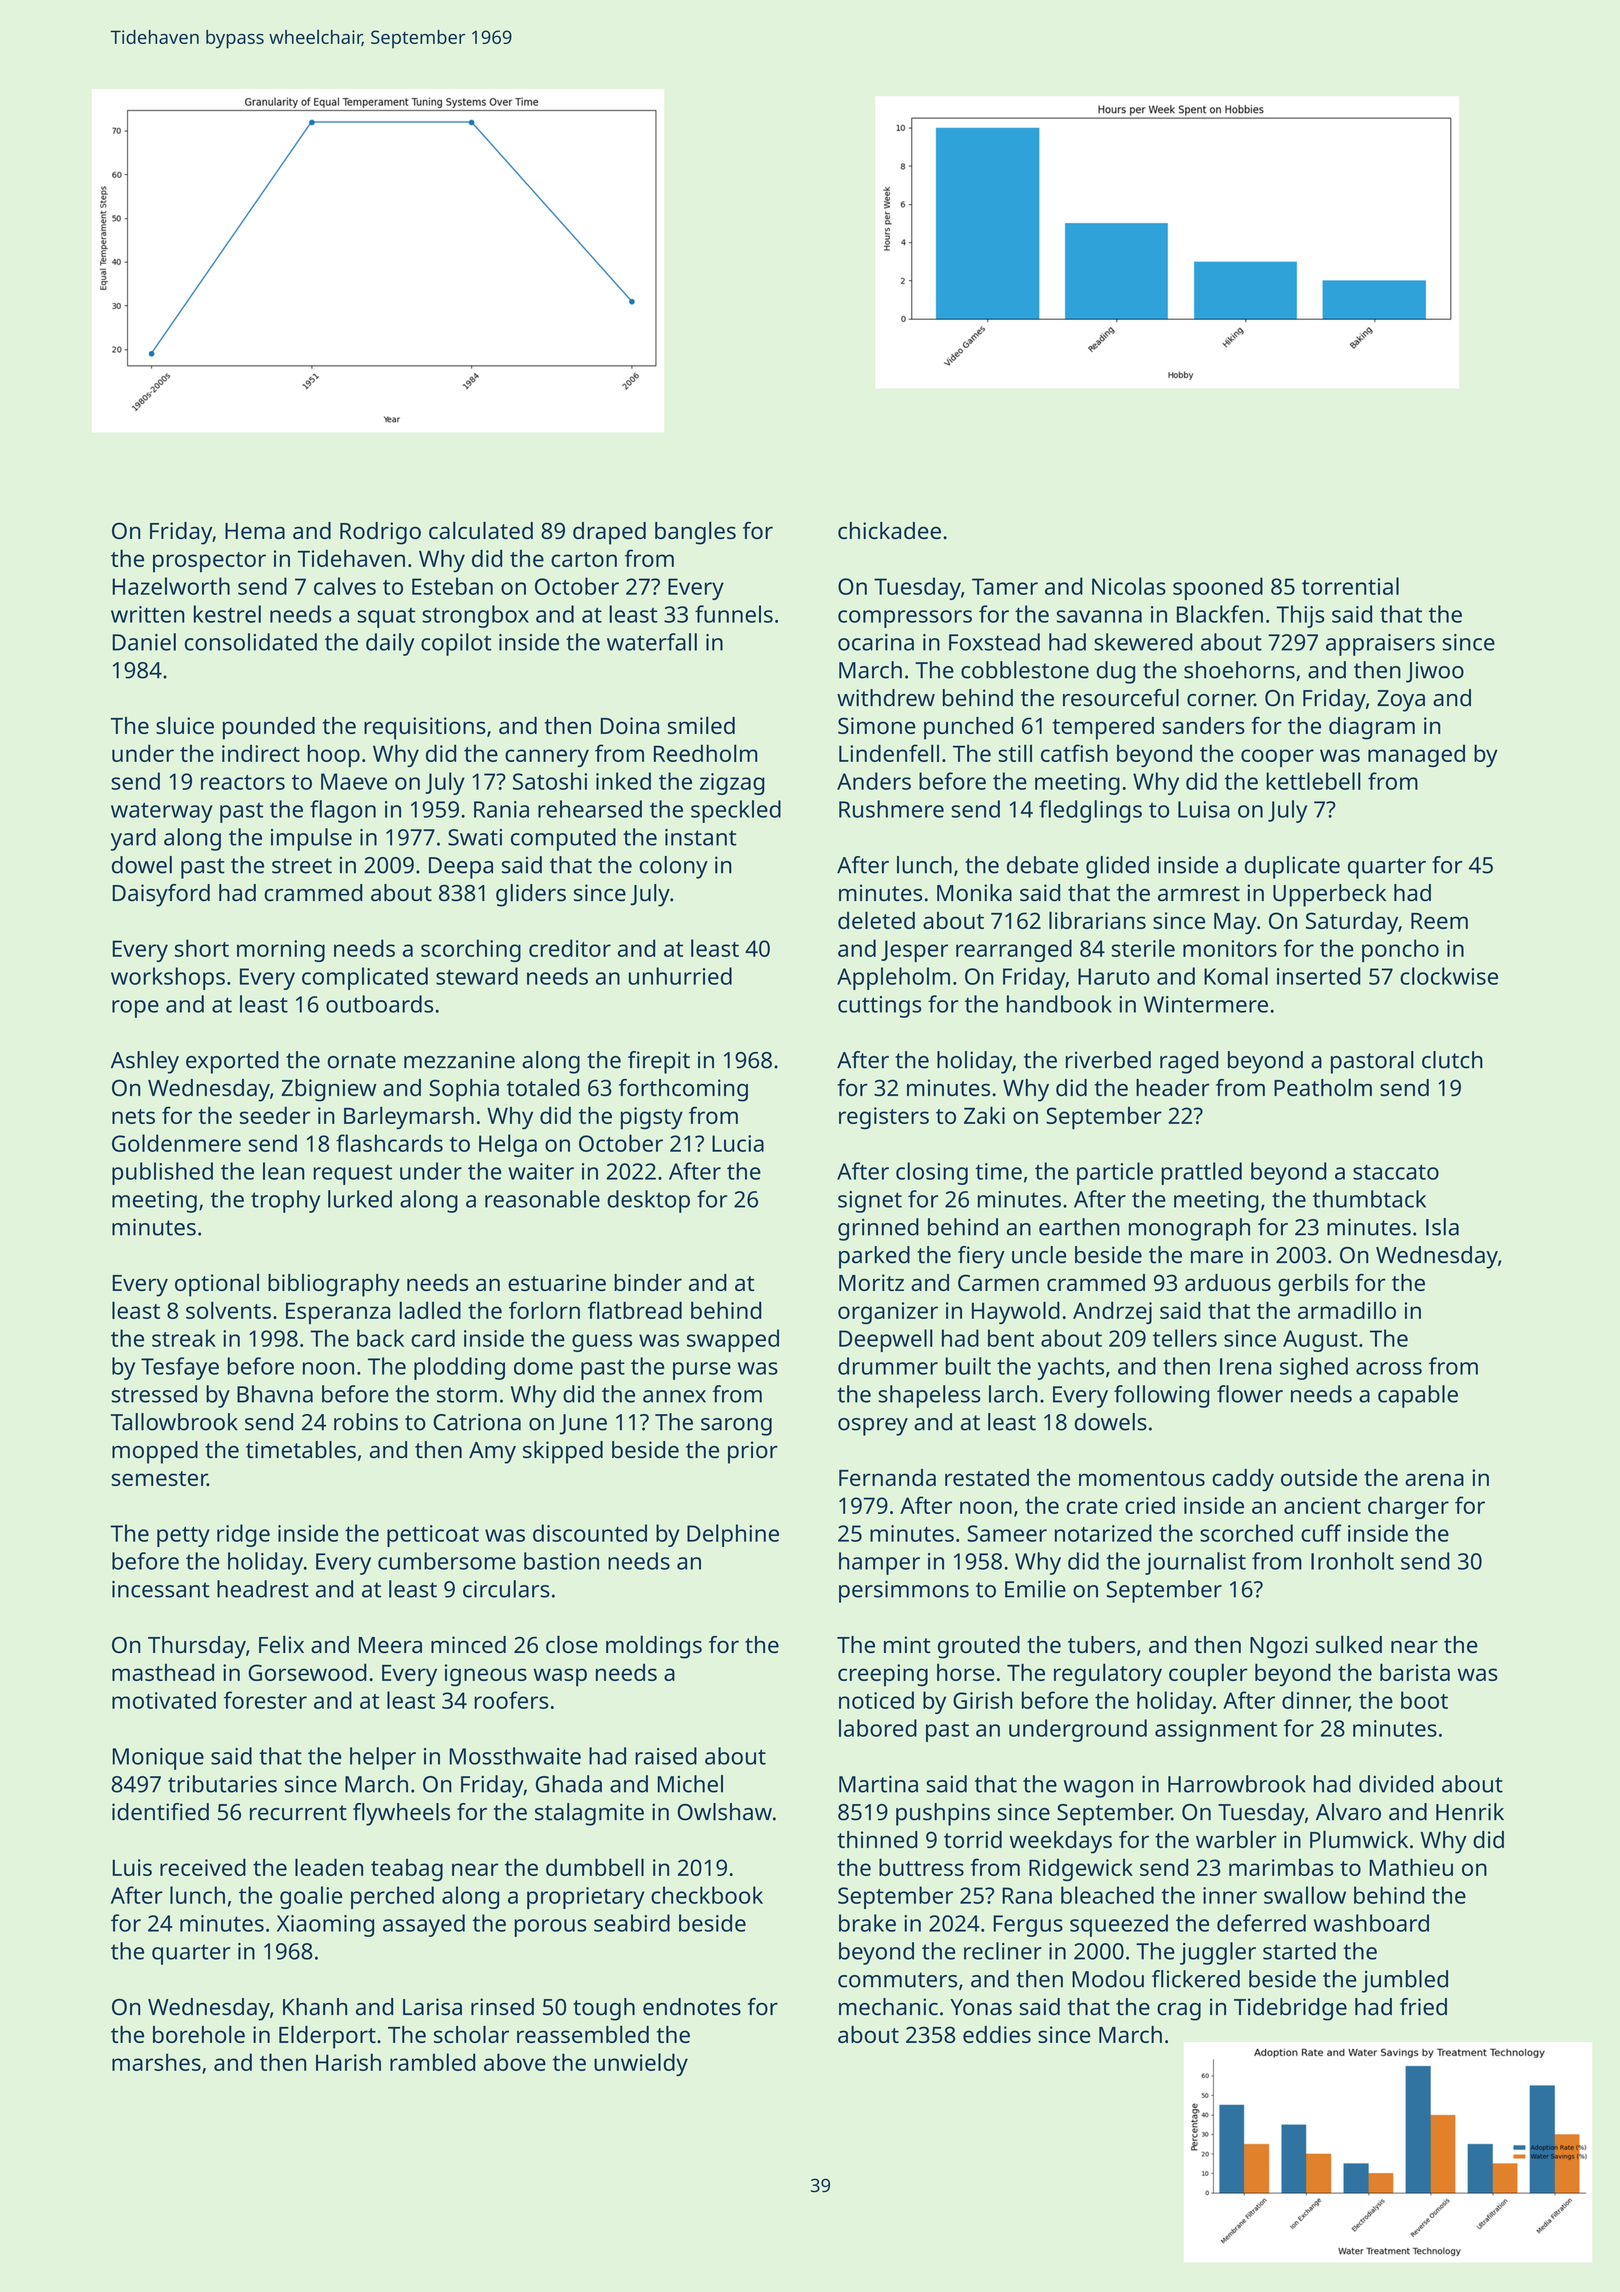 This screenshot has height=2292, width=1620. Describe the element at coordinates (156, 2062) in the screenshot. I see `marshes` at that location.
